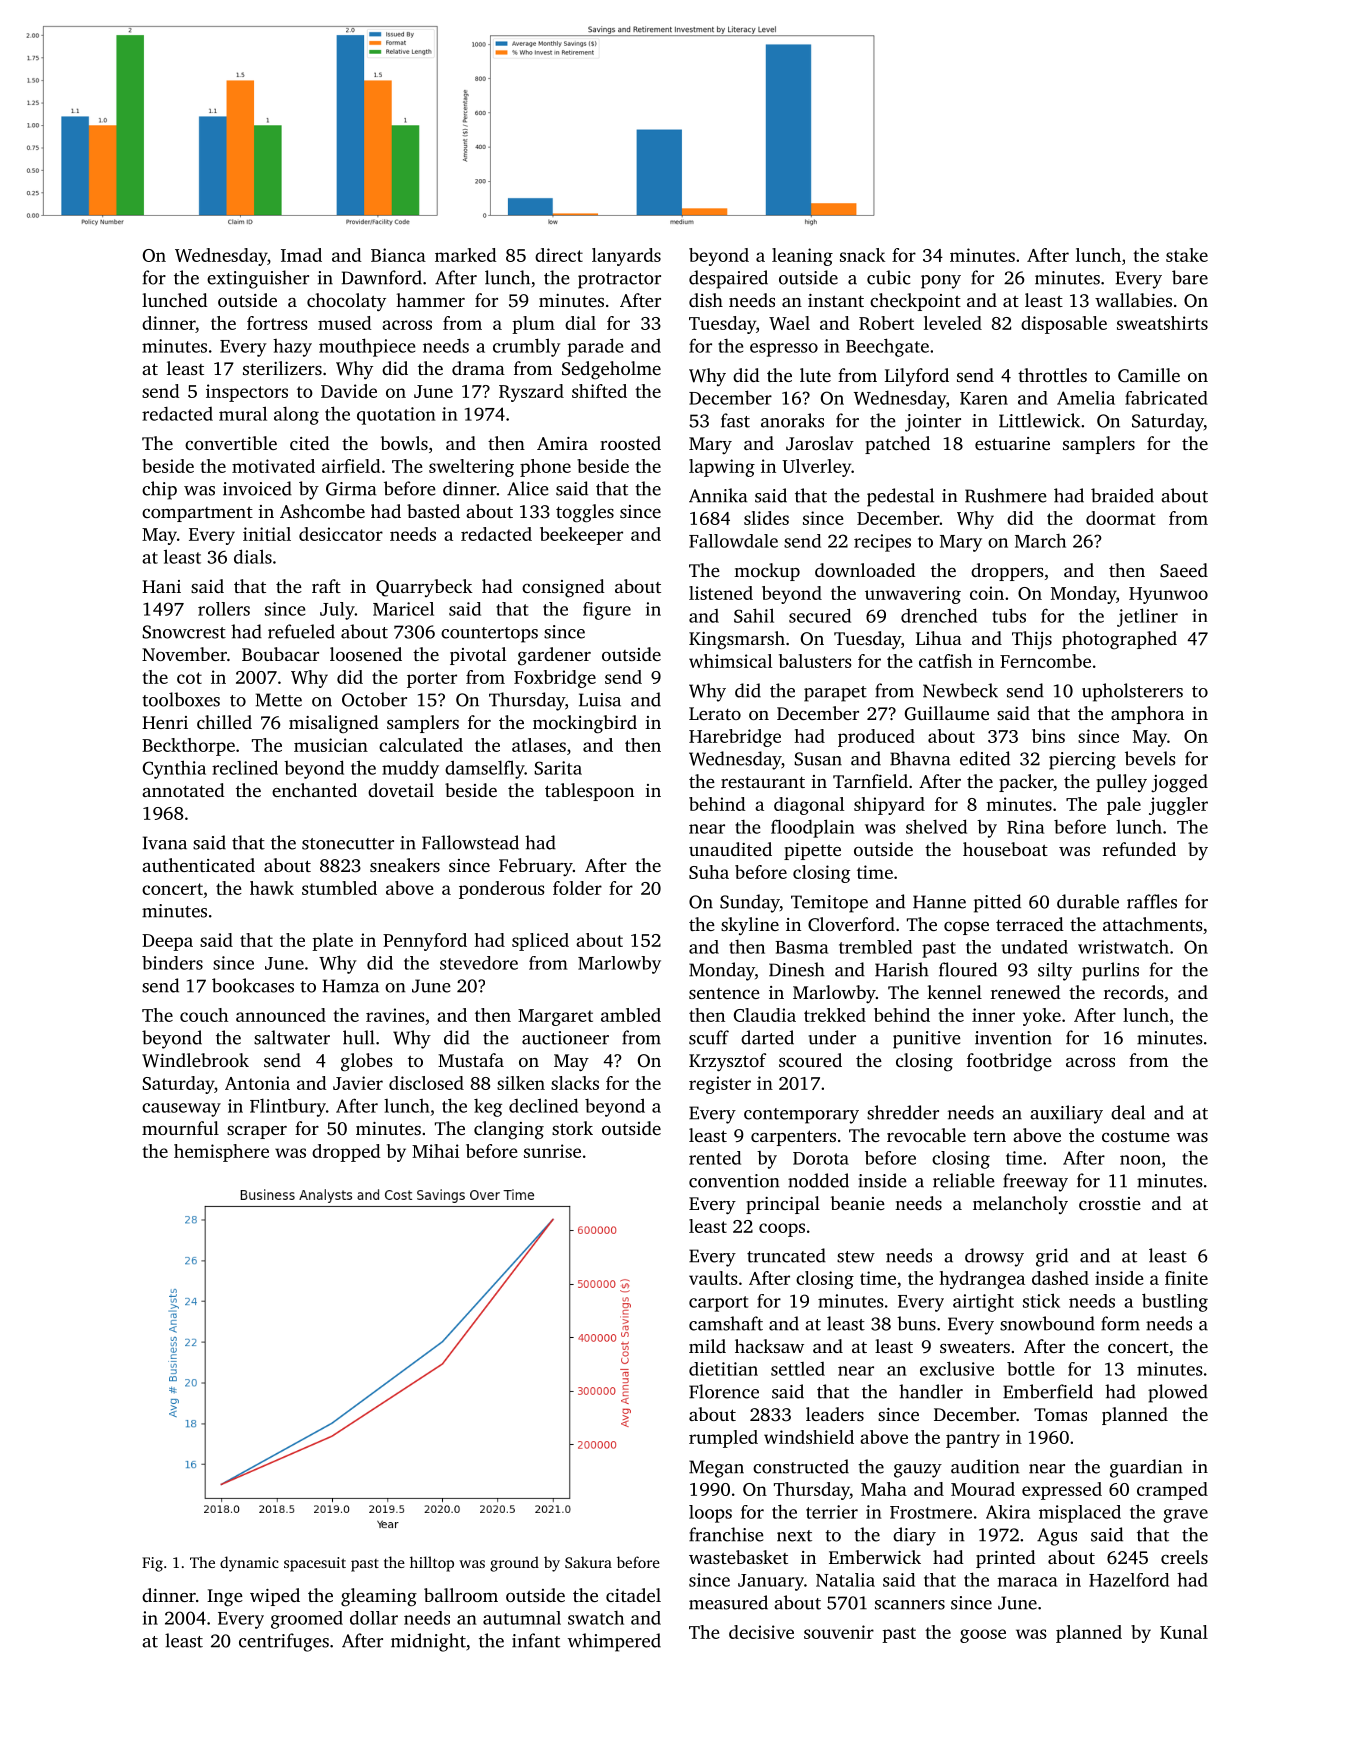 The height and width of the screenshot is (1747, 1350). What do you see at coordinates (1179, 783) in the screenshot?
I see `jogged` at bounding box center [1179, 783].
